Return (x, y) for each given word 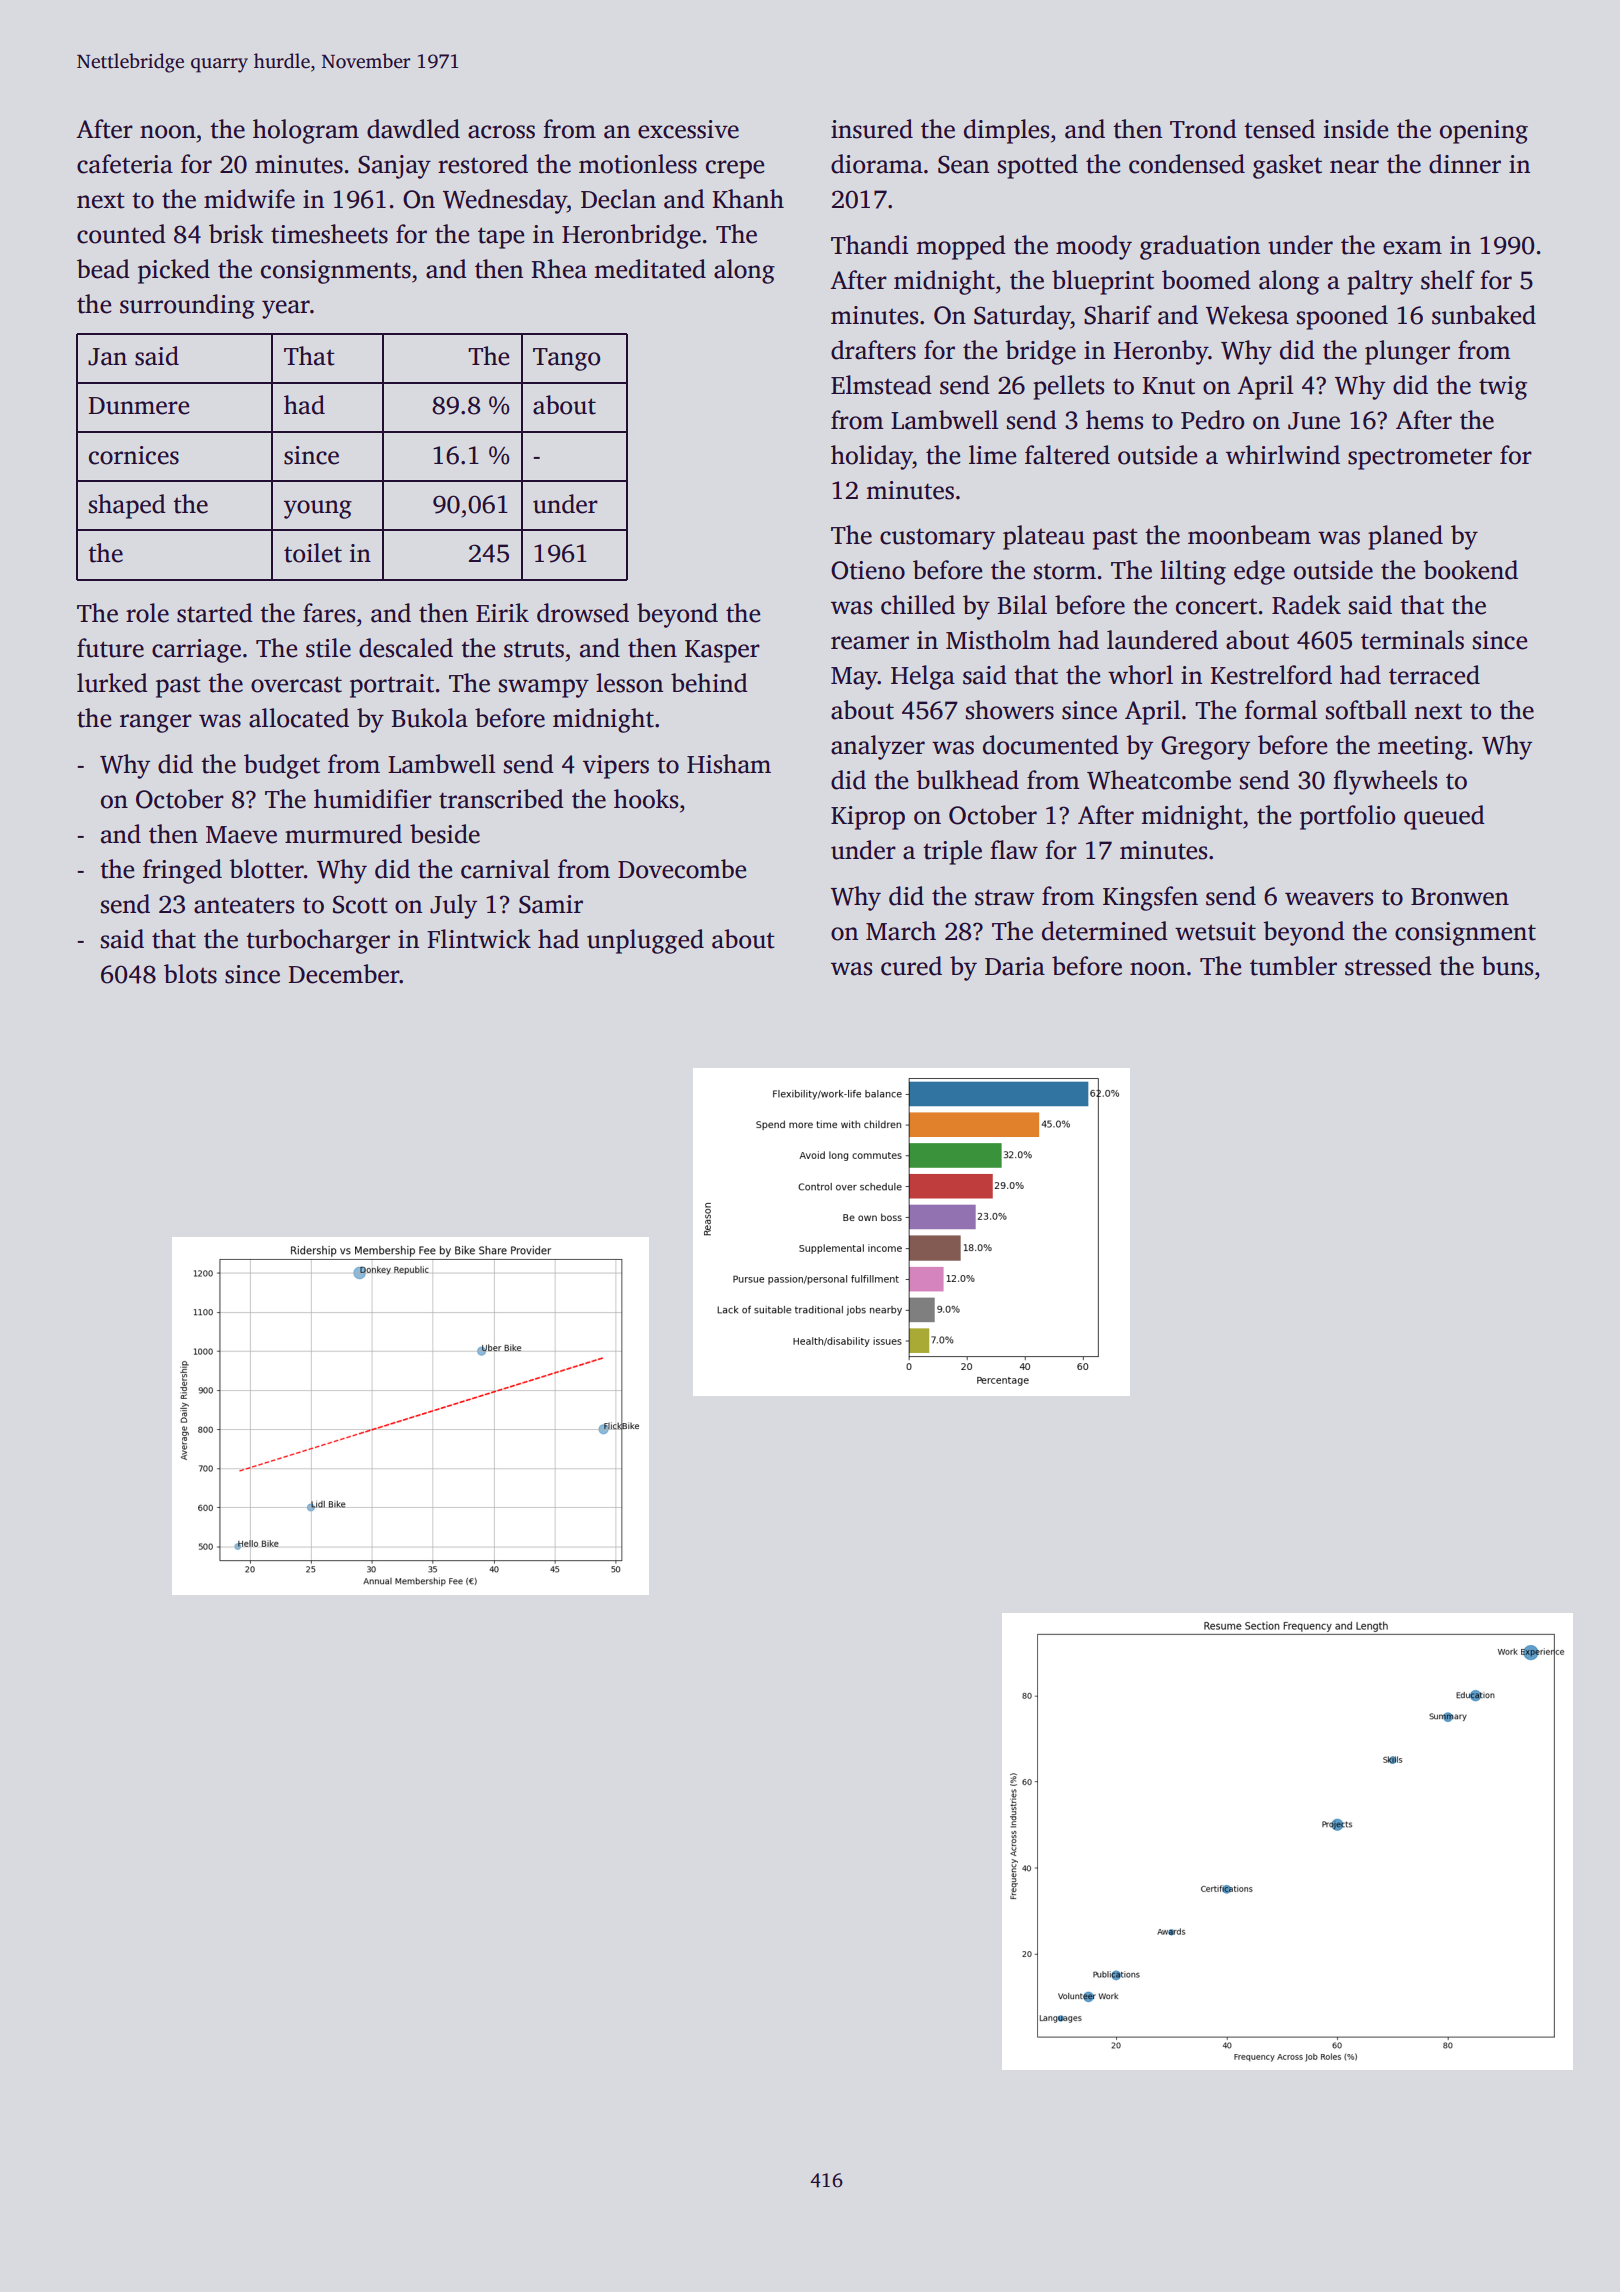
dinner (1465, 164)
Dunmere (138, 406)
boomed (1206, 280)
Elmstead (881, 385)
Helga (923, 677)
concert (1216, 606)
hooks (646, 799)
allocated (299, 718)
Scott (360, 904)
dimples (1006, 131)
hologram (306, 131)
